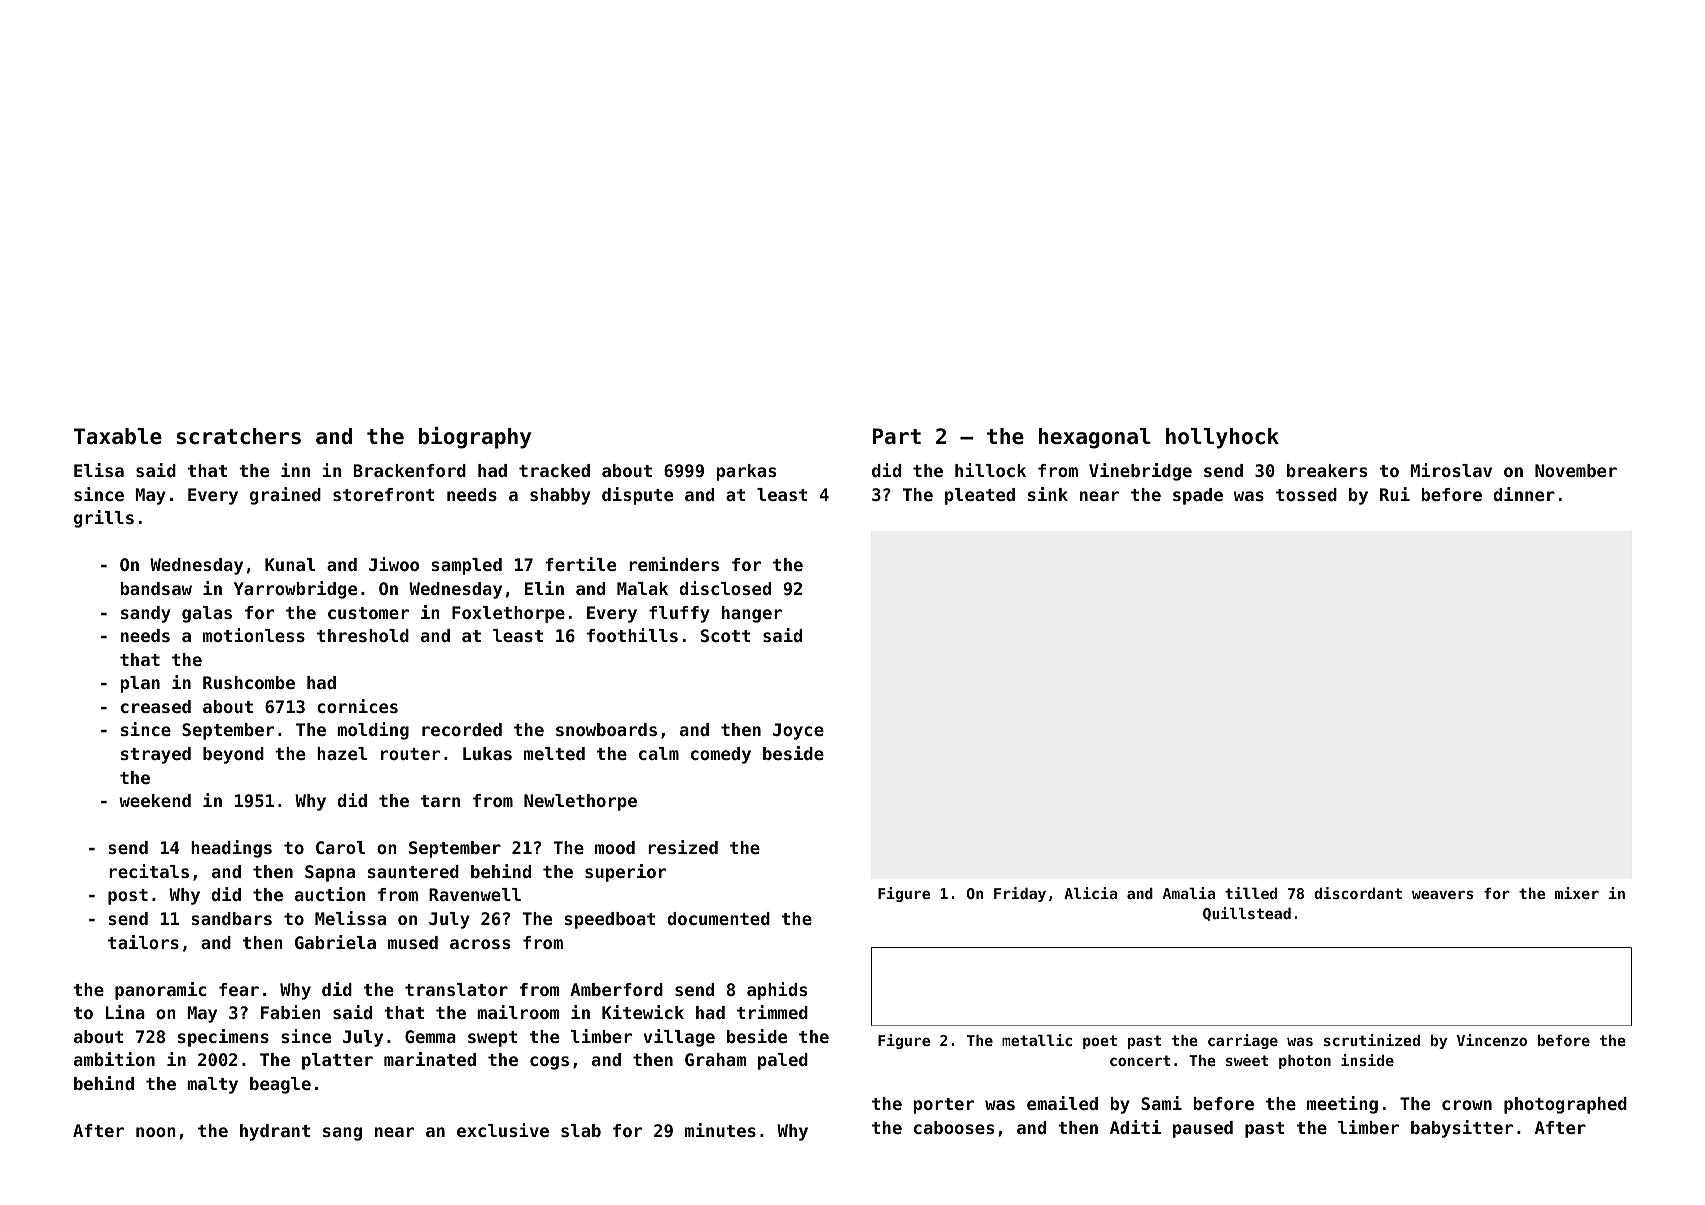 The height and width of the page is (1205, 1705). What do you see at coordinates (1492, 1040) in the page?
I see `Vincenzo` at bounding box center [1492, 1040].
